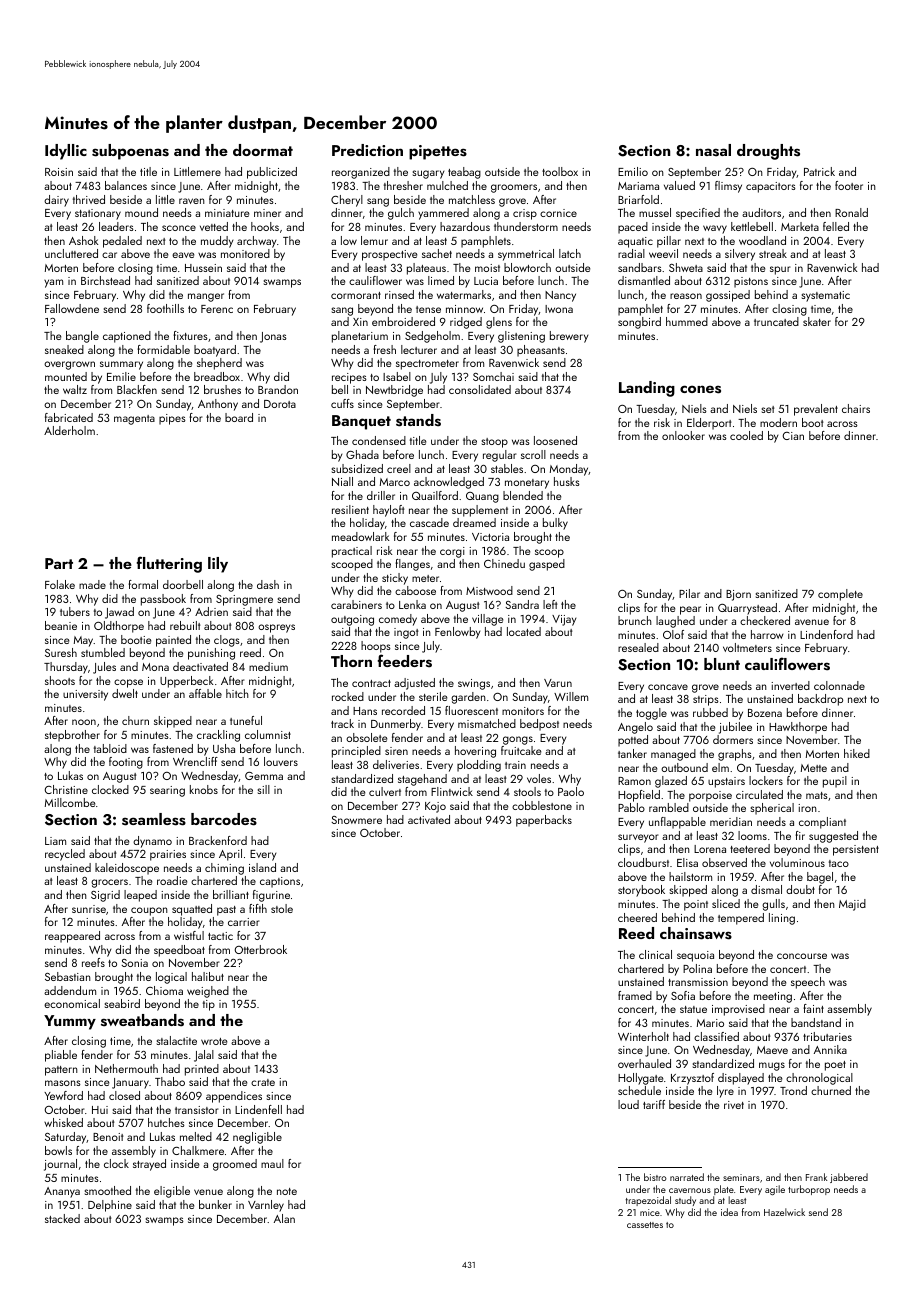  What do you see at coordinates (560, 171) in the page?
I see `toolbox` at bounding box center [560, 171].
